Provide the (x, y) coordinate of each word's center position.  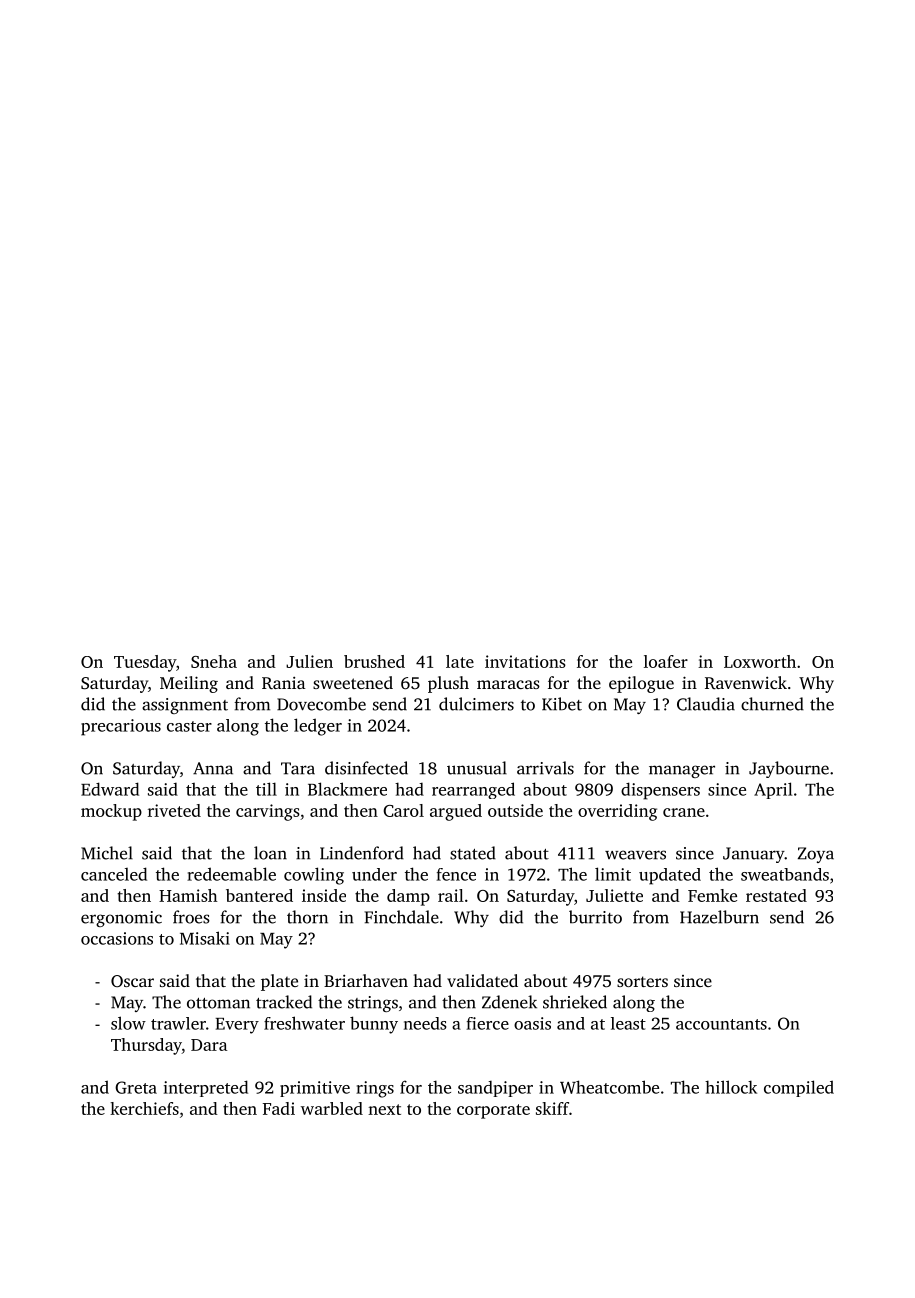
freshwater (304, 1023)
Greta (136, 1087)
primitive (315, 1089)
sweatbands (785, 874)
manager (682, 771)
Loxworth (760, 661)
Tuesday (145, 663)
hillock (731, 1087)
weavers (635, 855)
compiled (799, 1088)
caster (189, 726)
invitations (525, 661)
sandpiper (495, 1089)
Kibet (562, 704)
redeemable (231, 874)
